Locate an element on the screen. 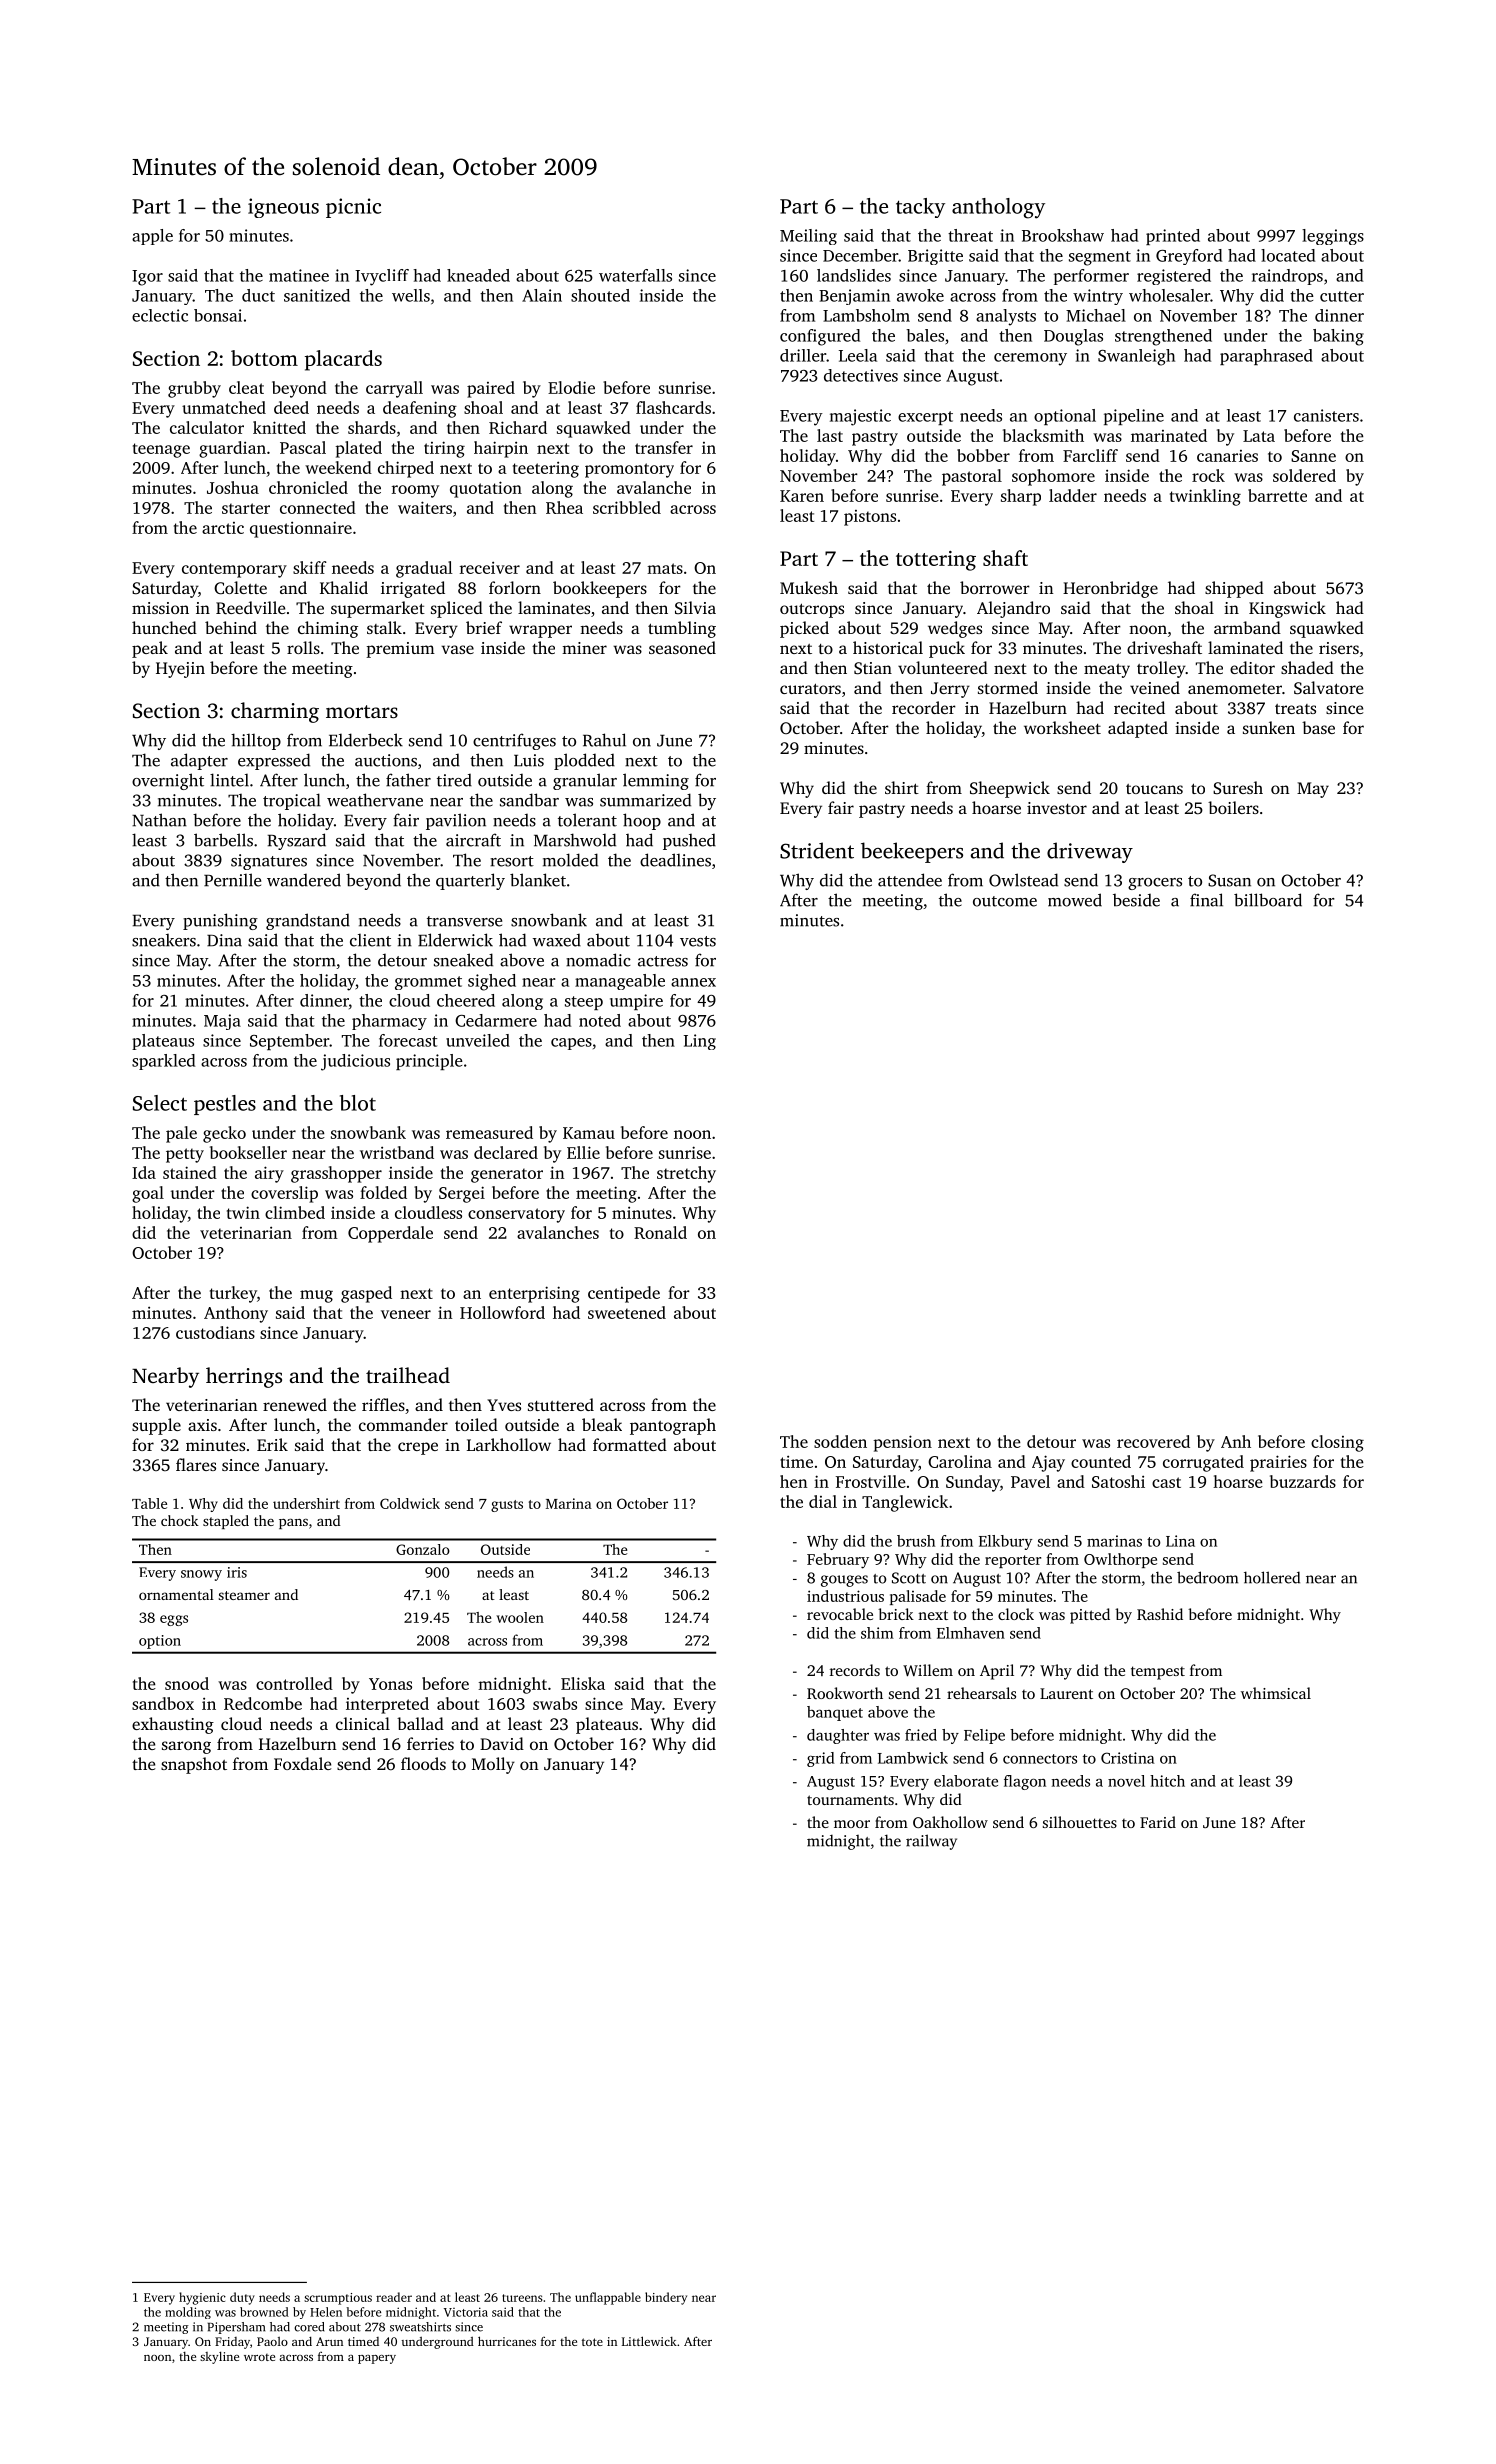 The image size is (1496, 2464). igneous is located at coordinates (283, 208).
